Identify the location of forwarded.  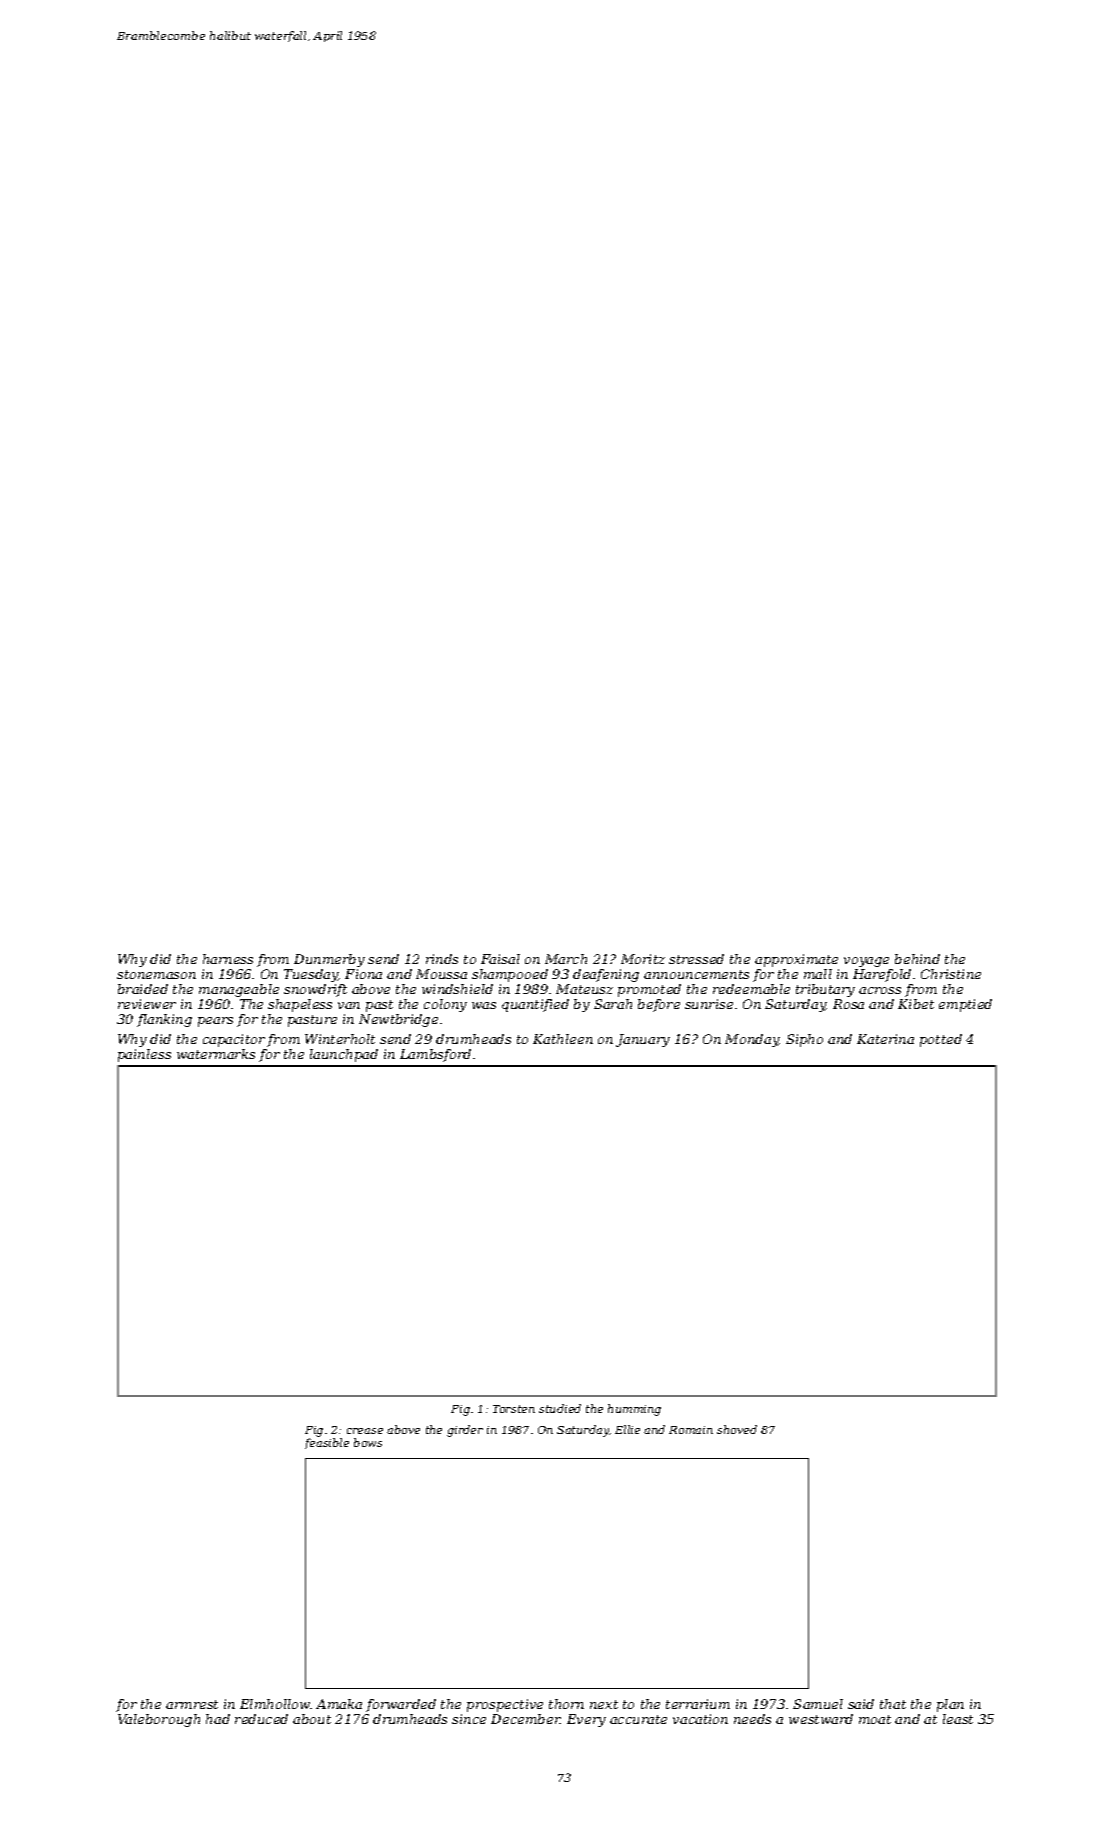
(401, 1705).
